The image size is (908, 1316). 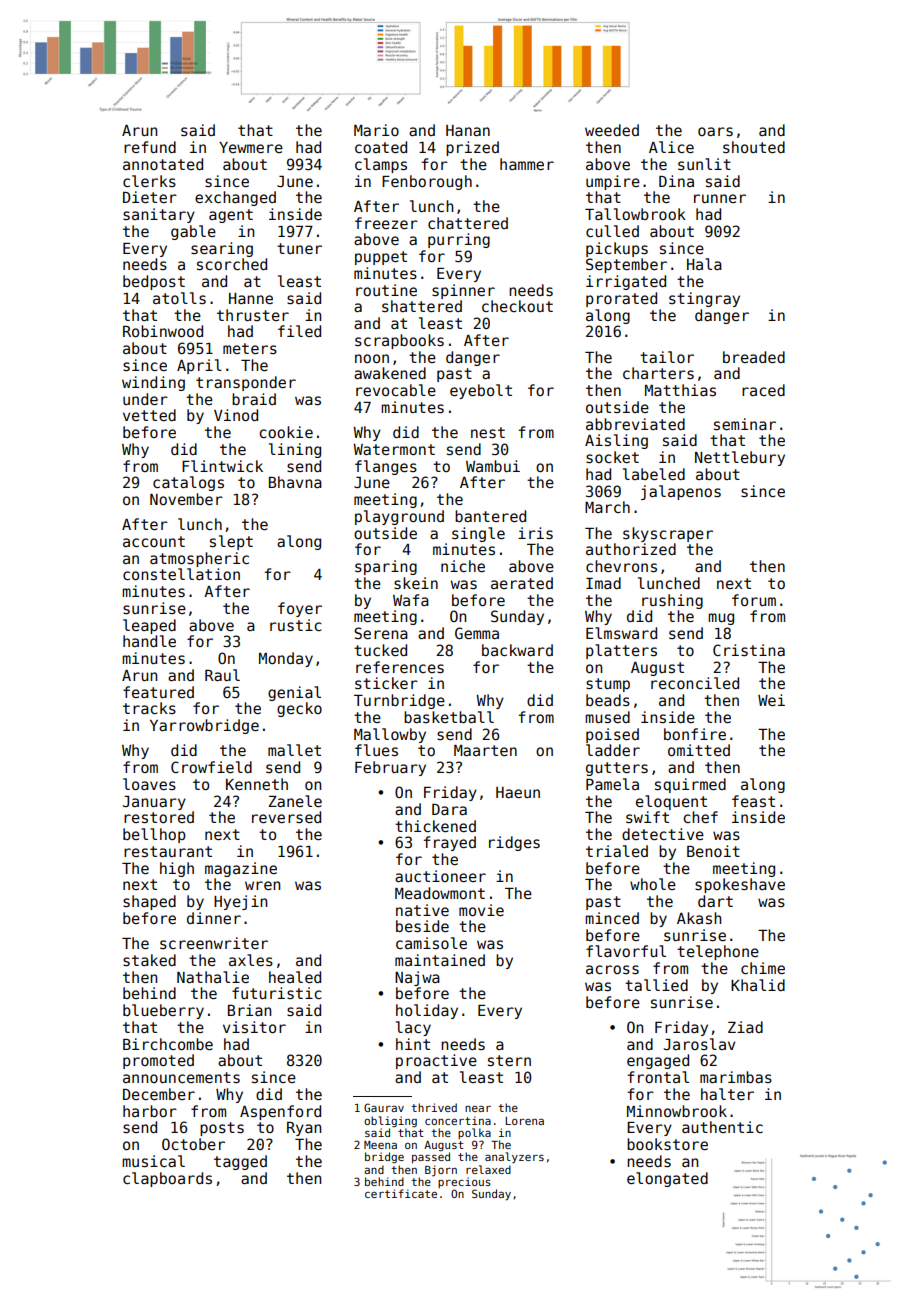 What do you see at coordinates (753, 801) in the screenshot?
I see `feast` at bounding box center [753, 801].
